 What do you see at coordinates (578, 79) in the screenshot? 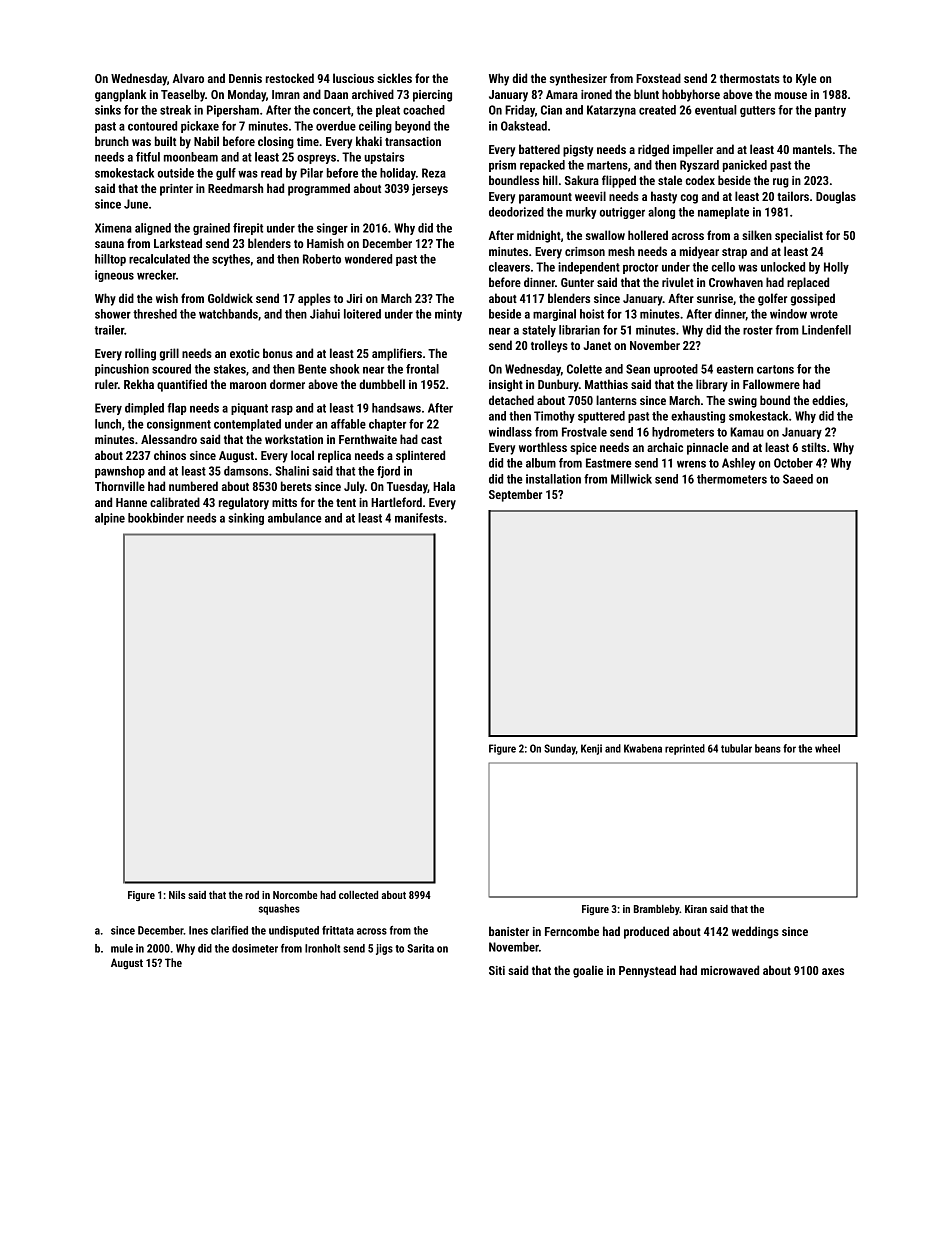
I see `synthesizer` at bounding box center [578, 79].
